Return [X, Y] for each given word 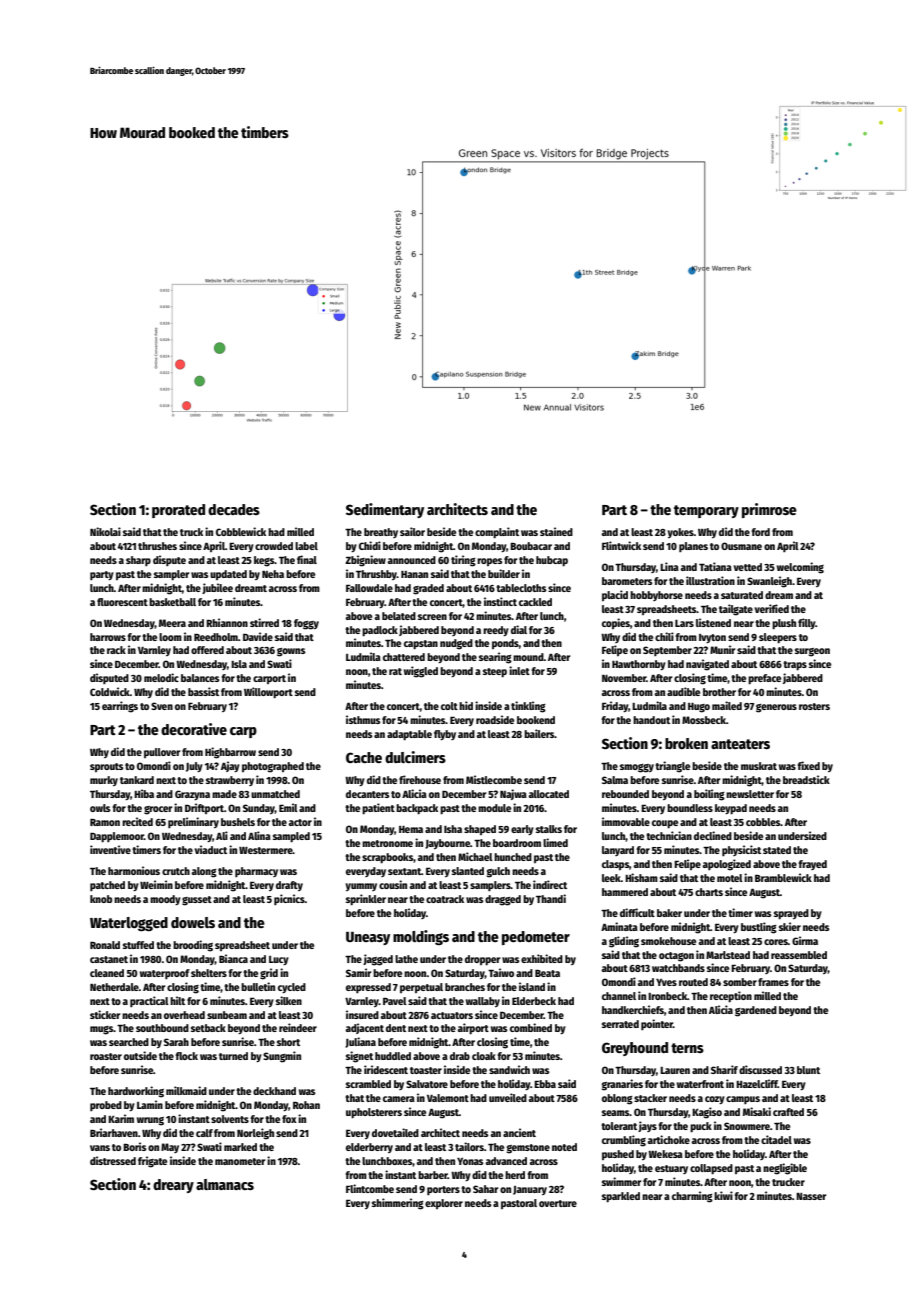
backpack [417, 809]
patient [378, 809]
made [224, 794]
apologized [727, 865]
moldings [421, 937]
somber [740, 982]
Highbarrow [230, 753]
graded [428, 589]
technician [669, 835]
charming [692, 1197]
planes [693, 547]
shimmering [398, 1204]
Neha [273, 574]
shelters [209, 973]
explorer [444, 1204]
